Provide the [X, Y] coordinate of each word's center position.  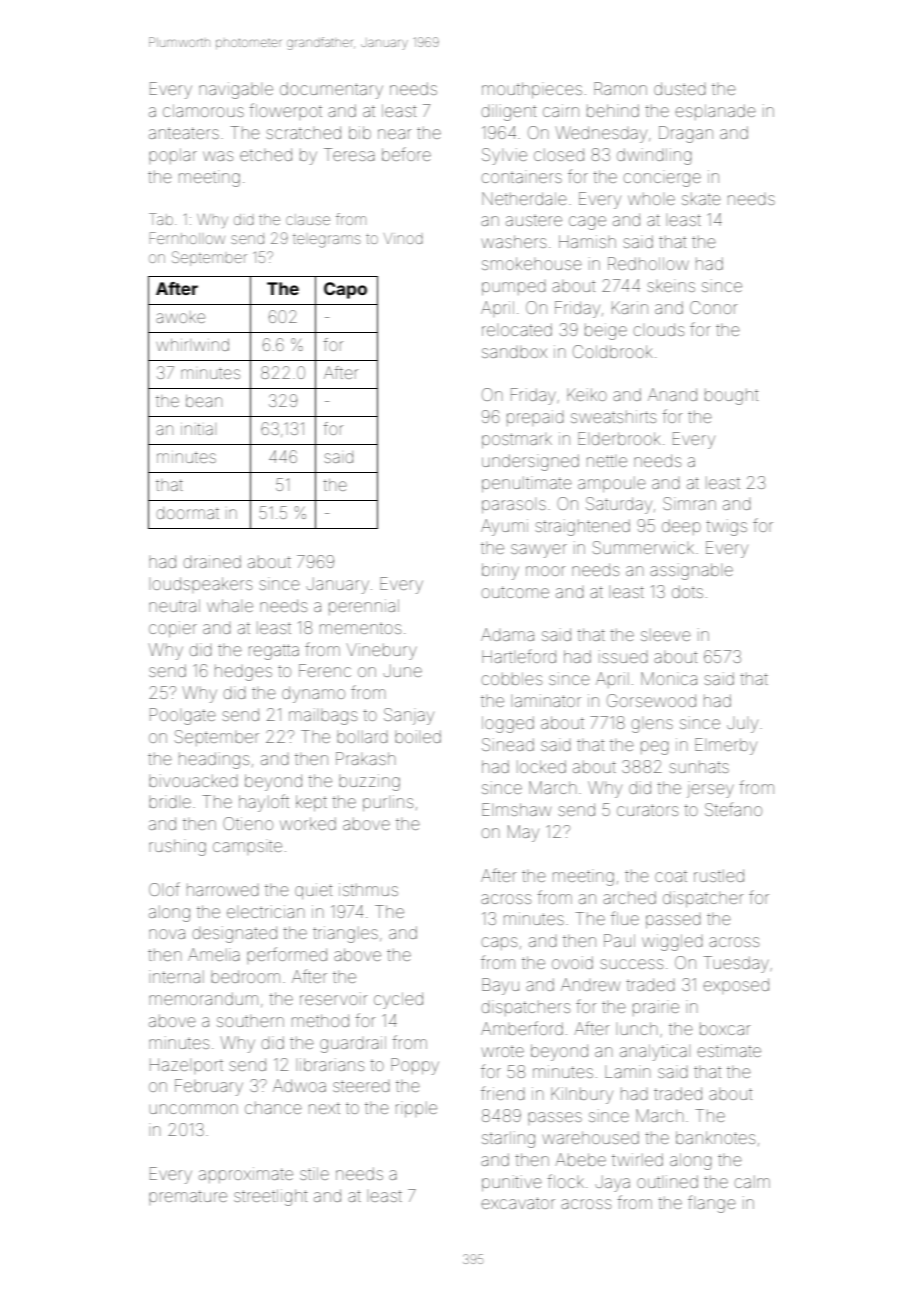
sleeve [666, 634]
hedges [243, 672]
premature [188, 1197]
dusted [680, 88]
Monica [669, 678]
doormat [188, 513]
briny [500, 571]
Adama [507, 634]
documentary [331, 90]
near [394, 134]
